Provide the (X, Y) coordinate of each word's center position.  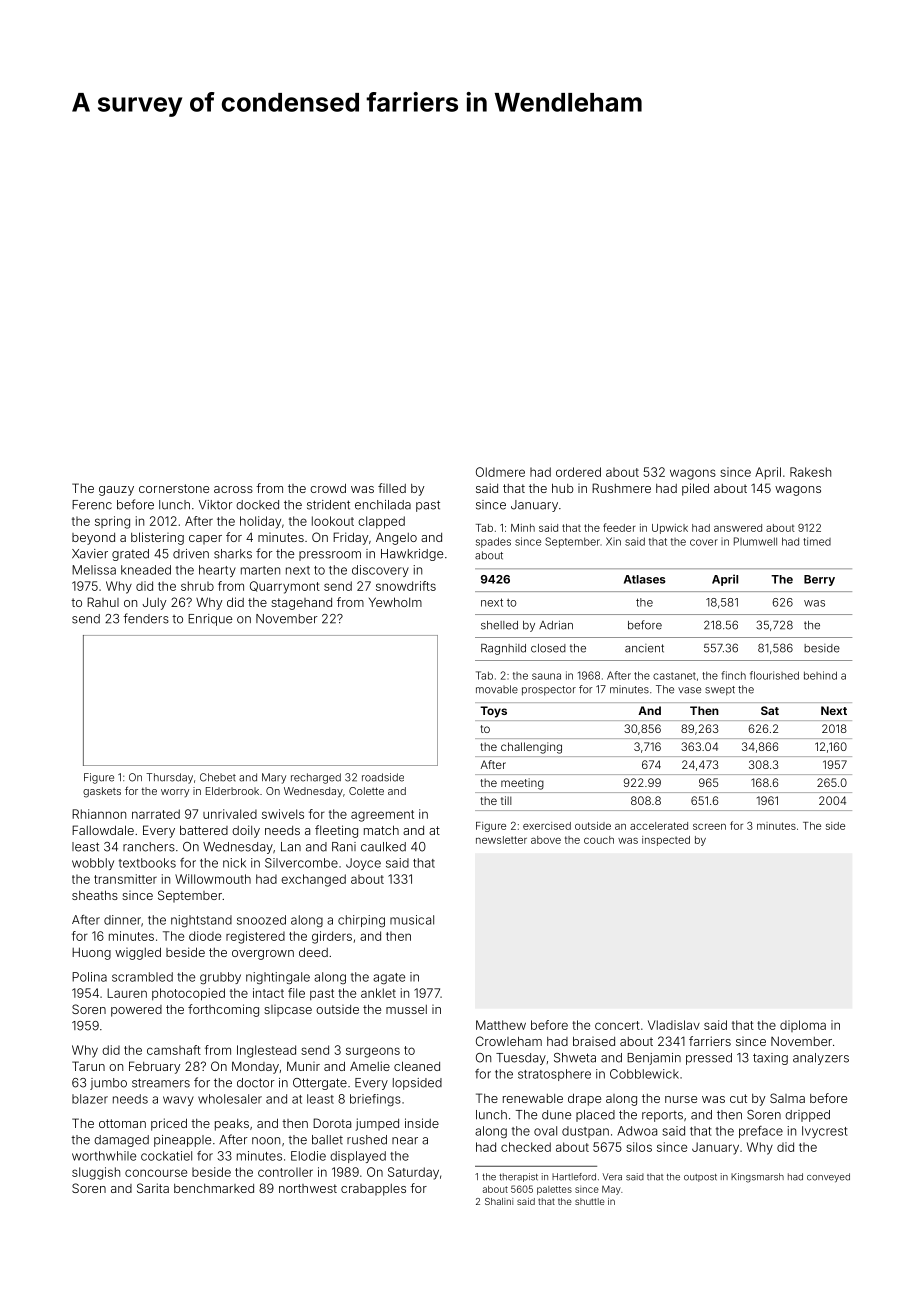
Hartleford (574, 1177)
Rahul (103, 602)
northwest (308, 1188)
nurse (681, 1099)
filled (392, 488)
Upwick (670, 529)
